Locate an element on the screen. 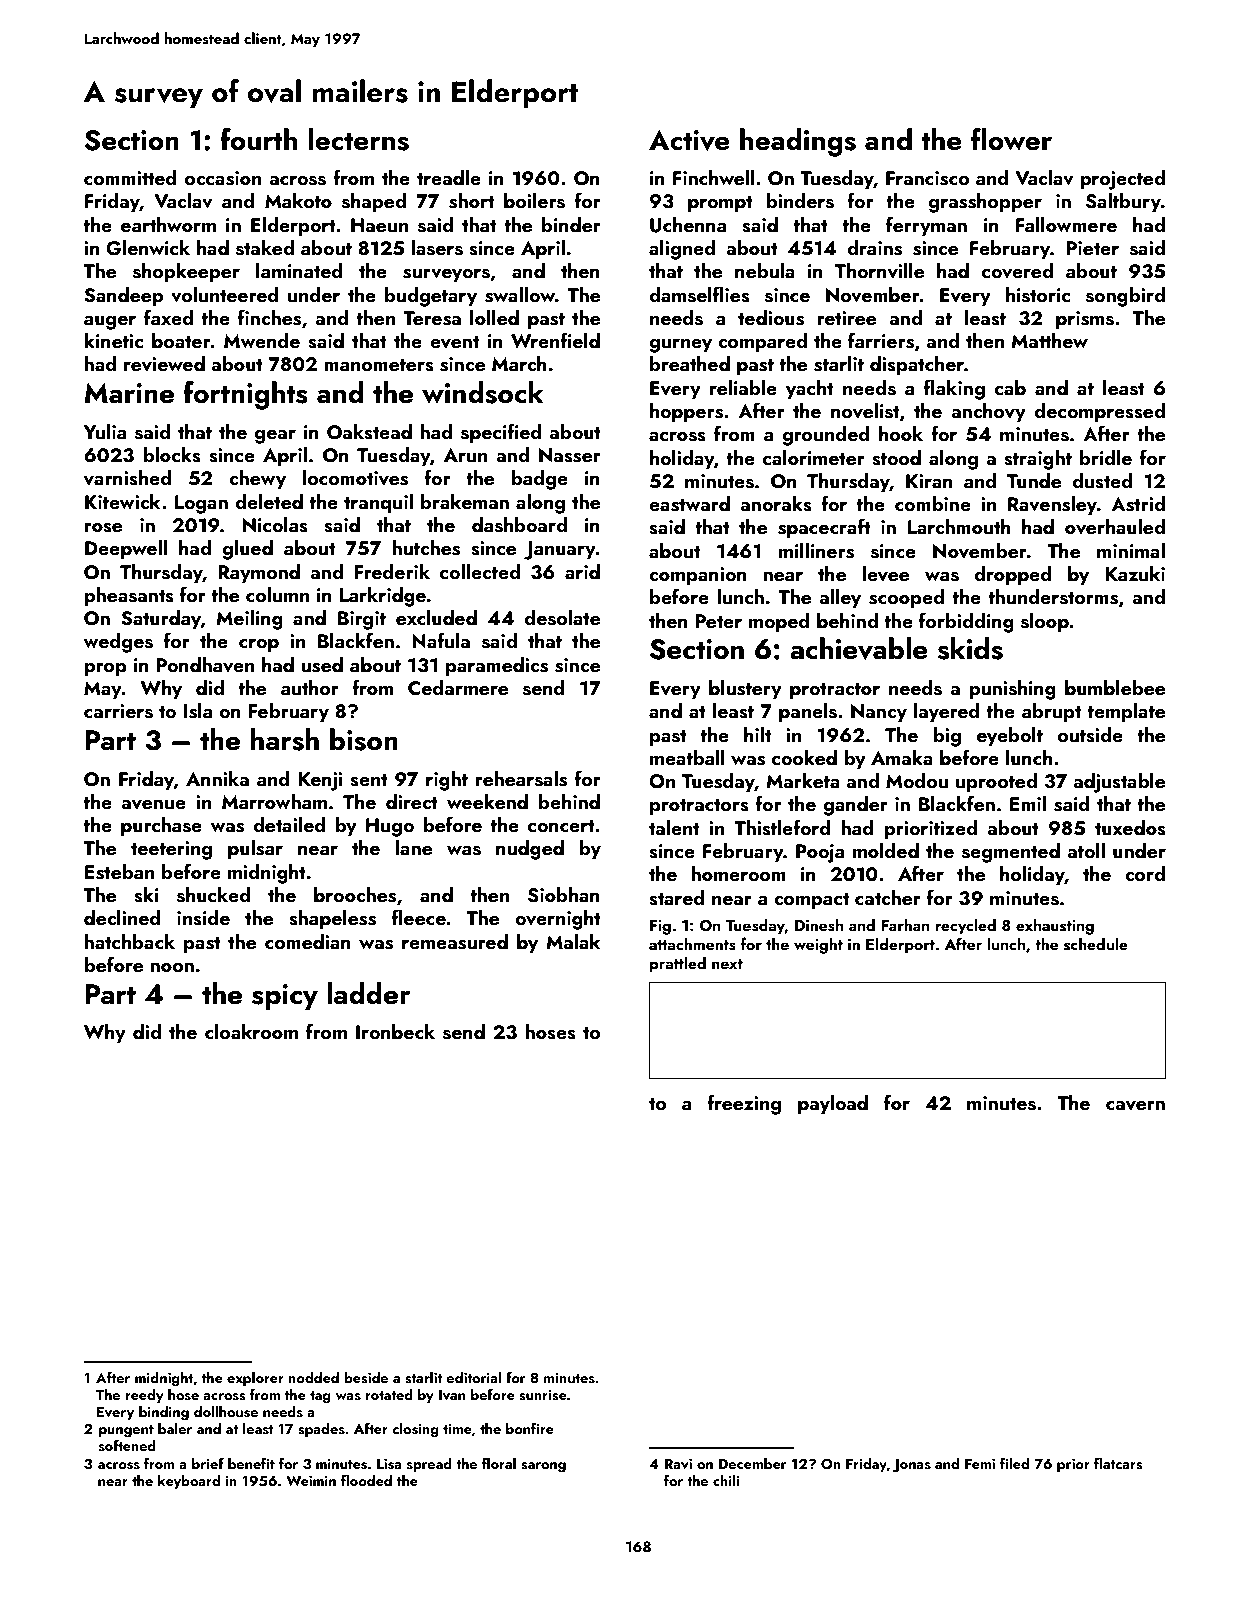 The image size is (1250, 1618). combine is located at coordinates (933, 503).
